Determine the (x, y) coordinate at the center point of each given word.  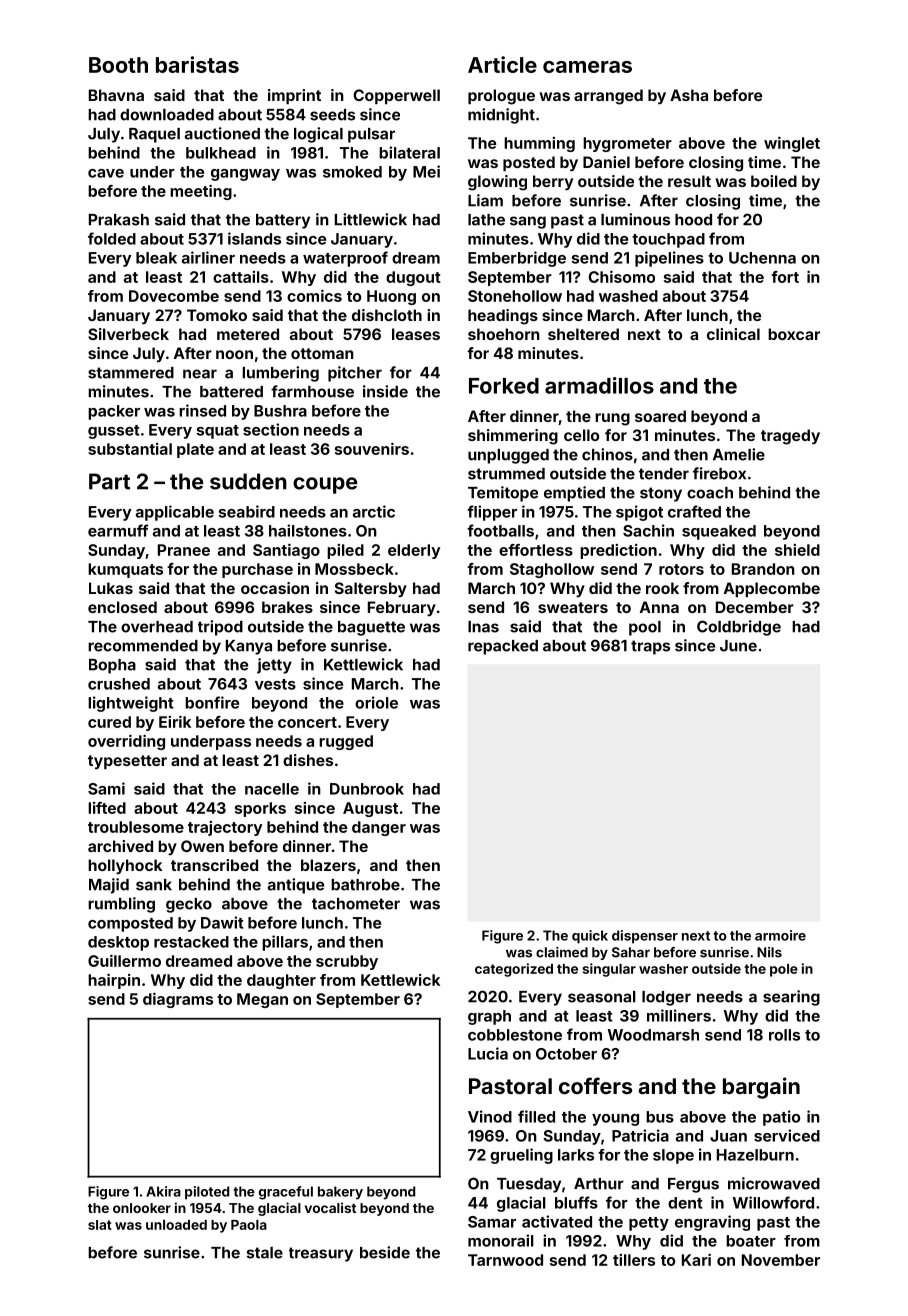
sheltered (583, 334)
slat (100, 1225)
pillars (285, 943)
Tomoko (217, 315)
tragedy (790, 437)
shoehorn (504, 334)
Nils (769, 952)
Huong (391, 297)
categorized (514, 970)
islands (254, 238)
